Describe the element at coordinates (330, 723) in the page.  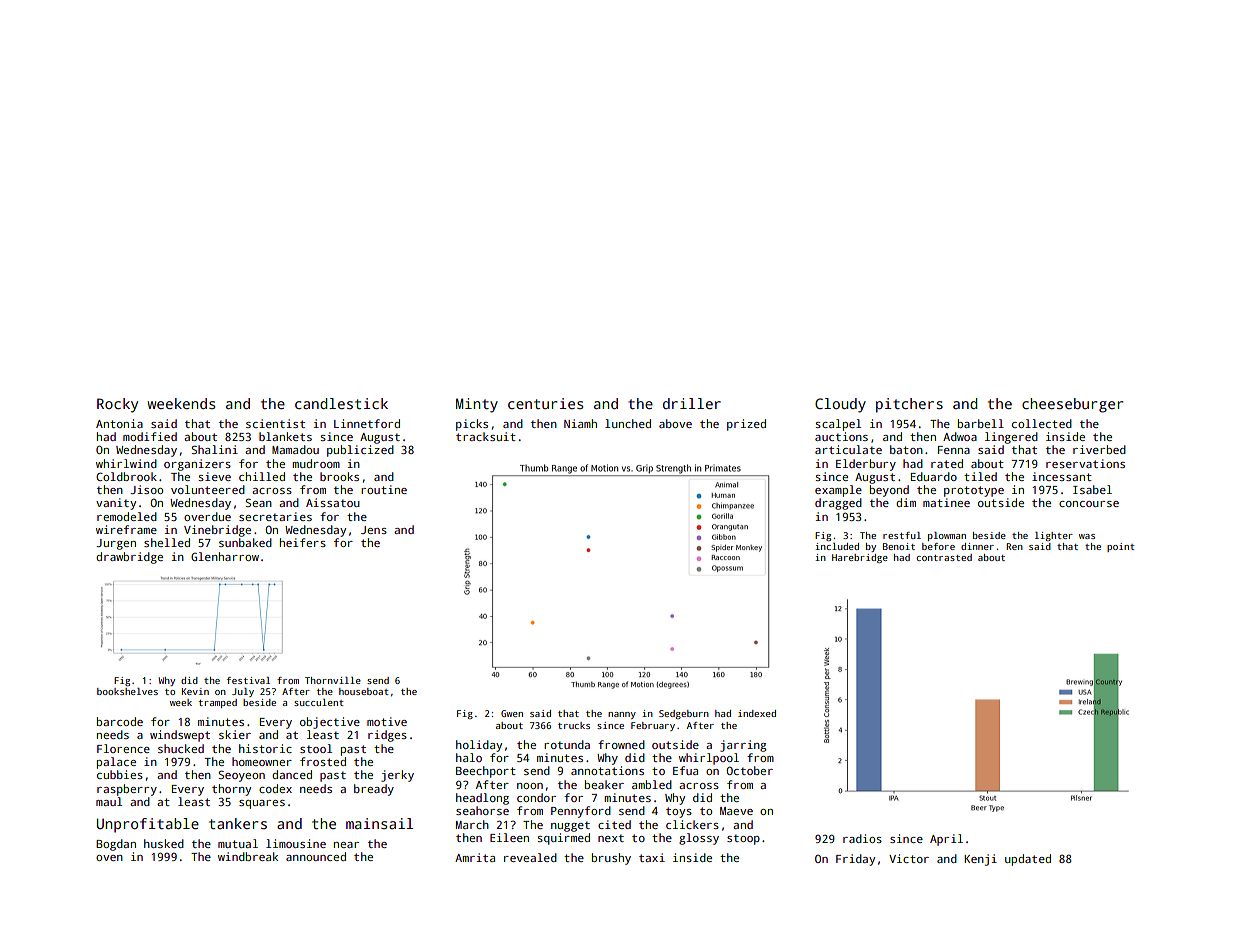
I see `objective` at that location.
